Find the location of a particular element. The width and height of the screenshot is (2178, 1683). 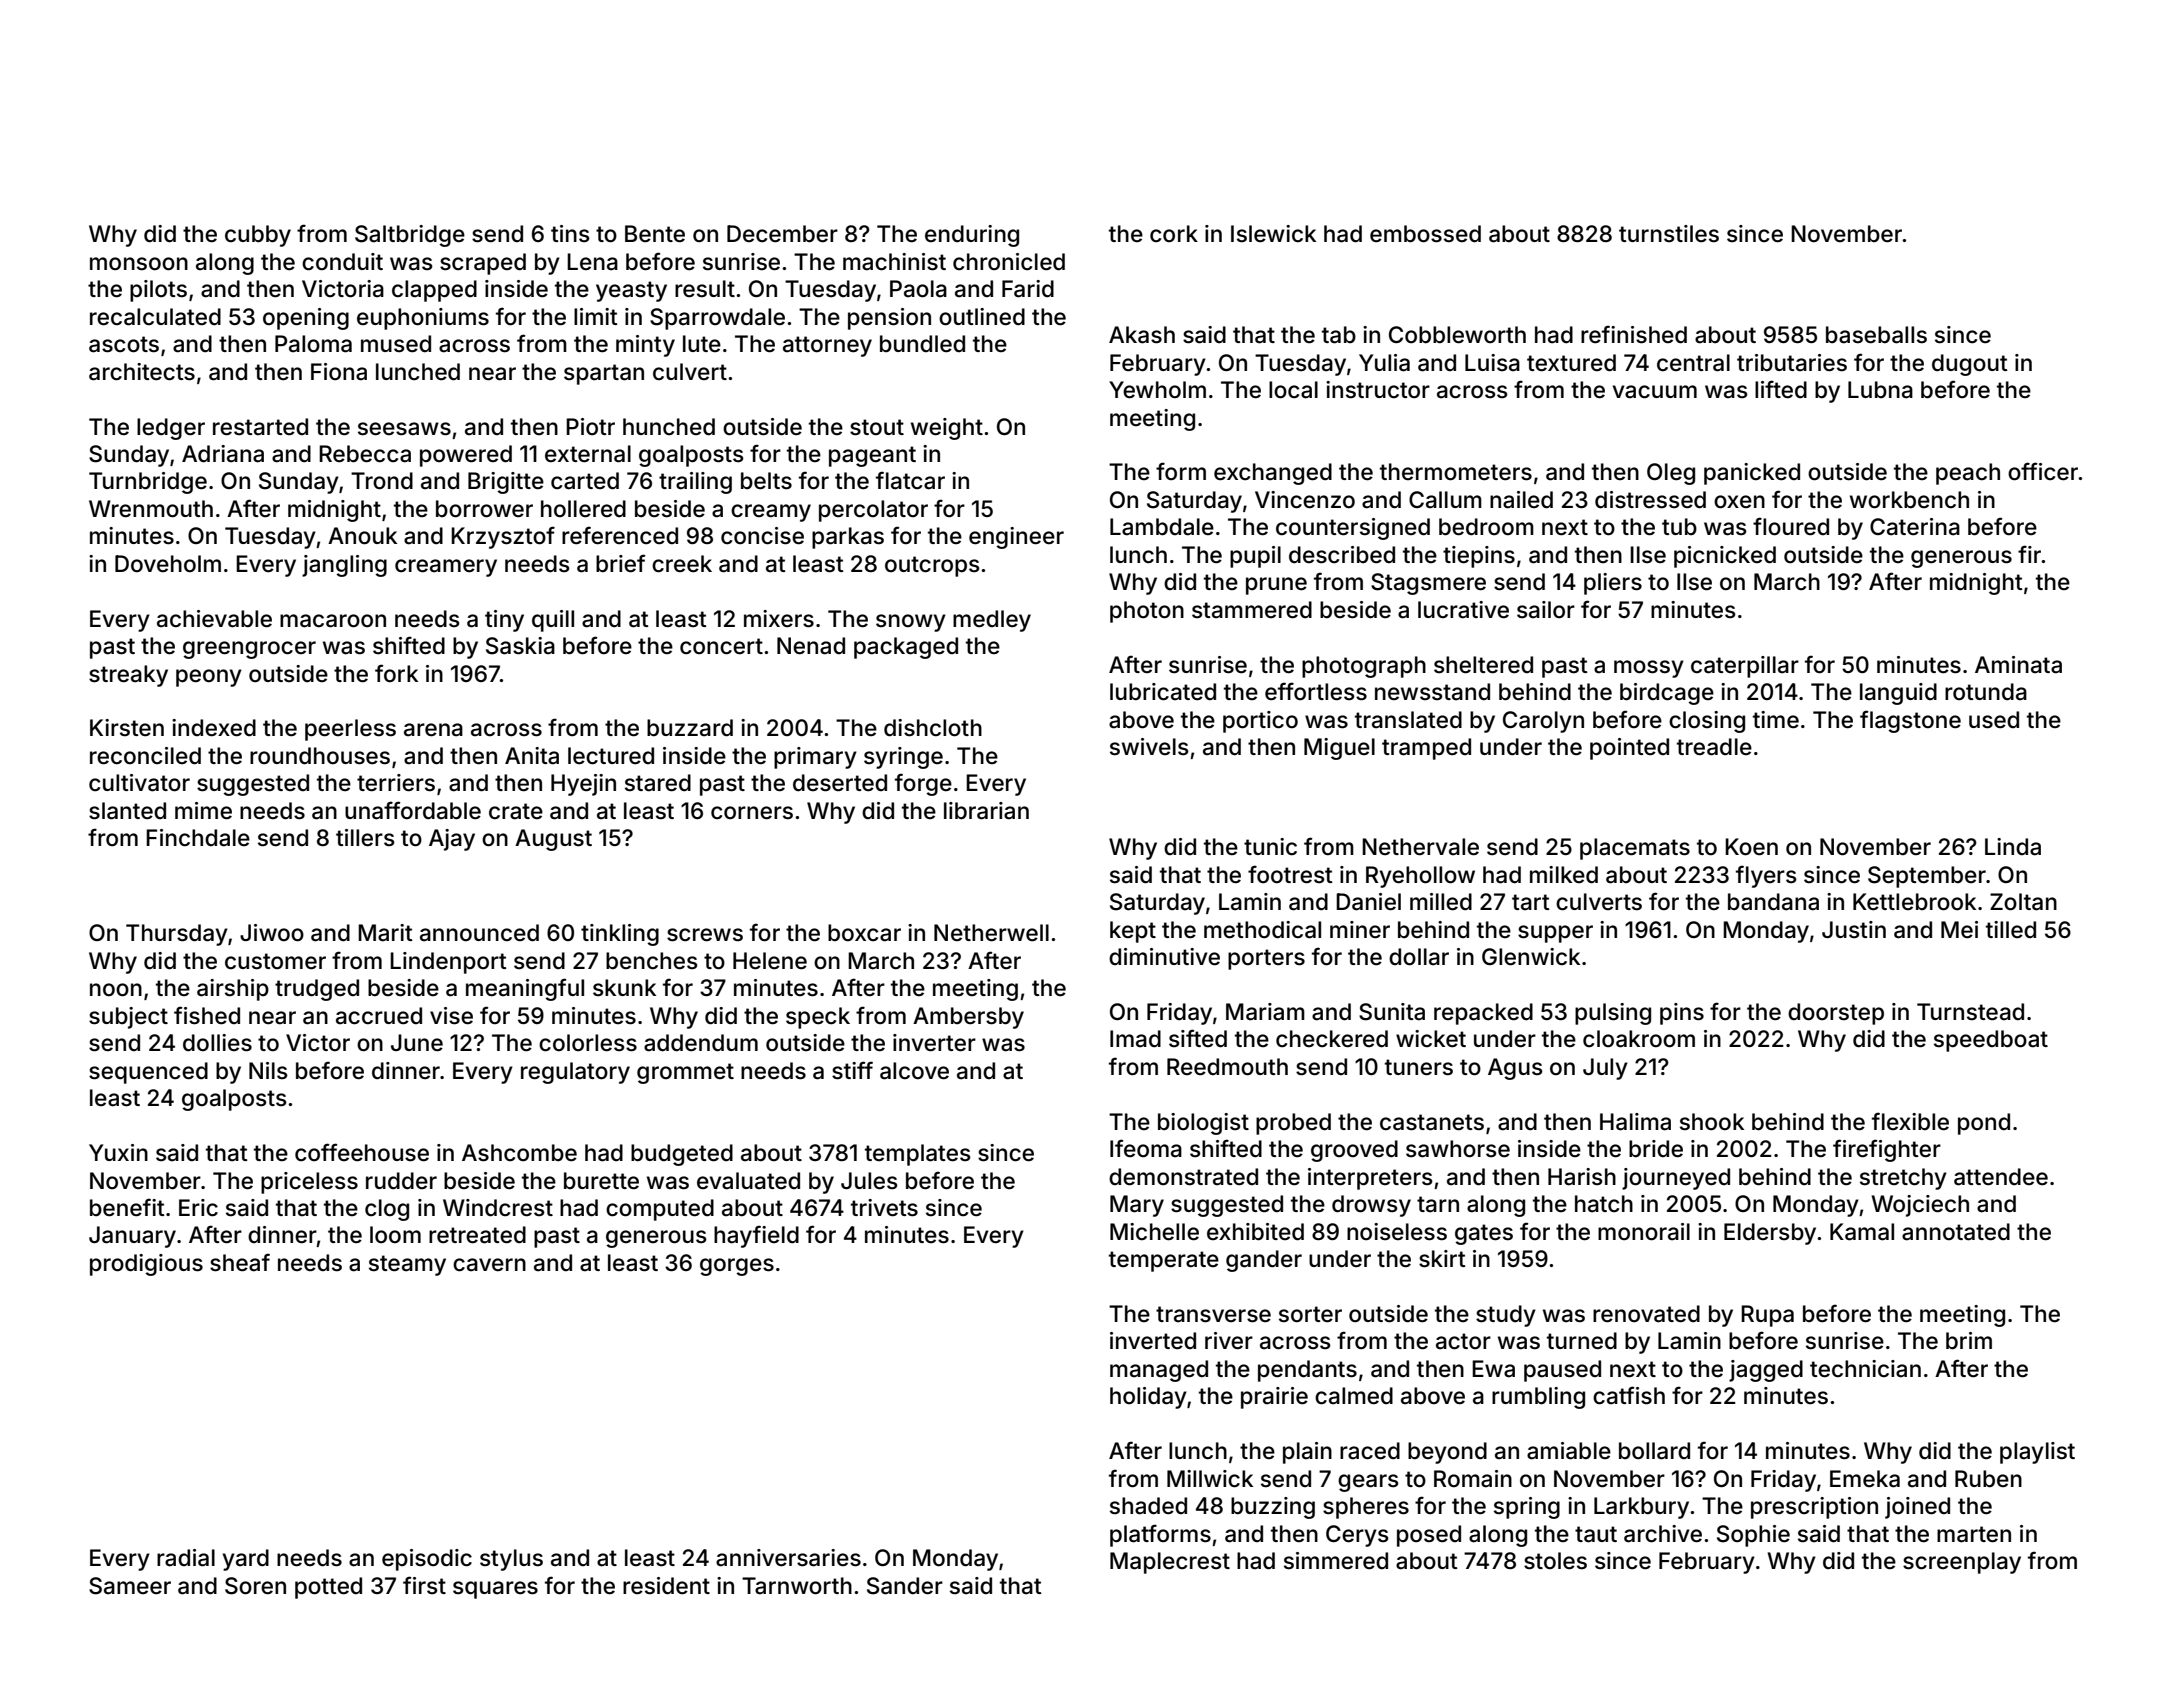

roundhouses is located at coordinates (320, 756).
